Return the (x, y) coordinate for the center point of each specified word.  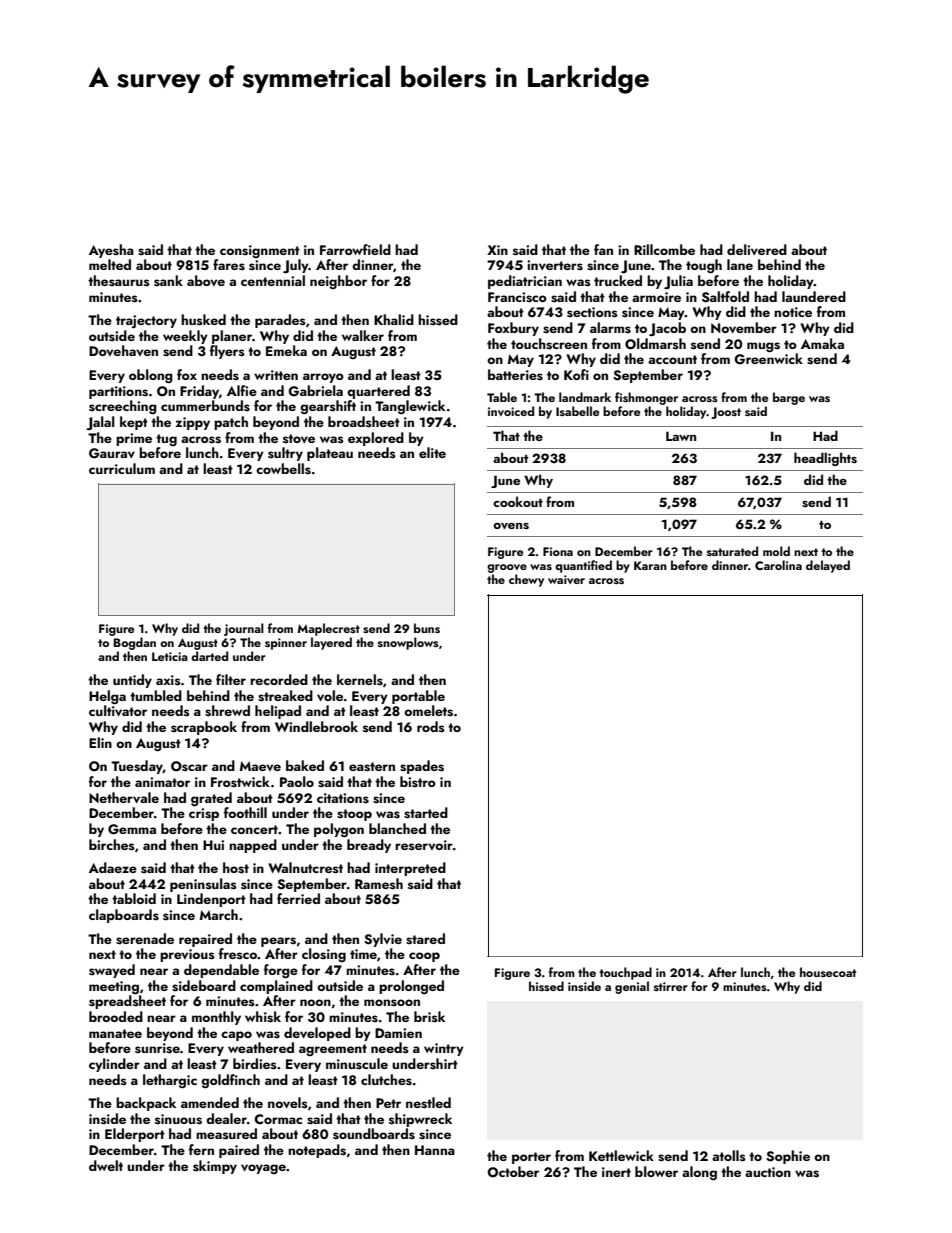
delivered (757, 249)
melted (110, 264)
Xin (497, 250)
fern (201, 1149)
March (219, 914)
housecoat (828, 972)
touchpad (625, 973)
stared (425, 939)
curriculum (122, 468)
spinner (286, 644)
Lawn (681, 436)
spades (422, 767)
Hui (213, 845)
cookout (518, 501)
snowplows (408, 643)
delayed (828, 566)
